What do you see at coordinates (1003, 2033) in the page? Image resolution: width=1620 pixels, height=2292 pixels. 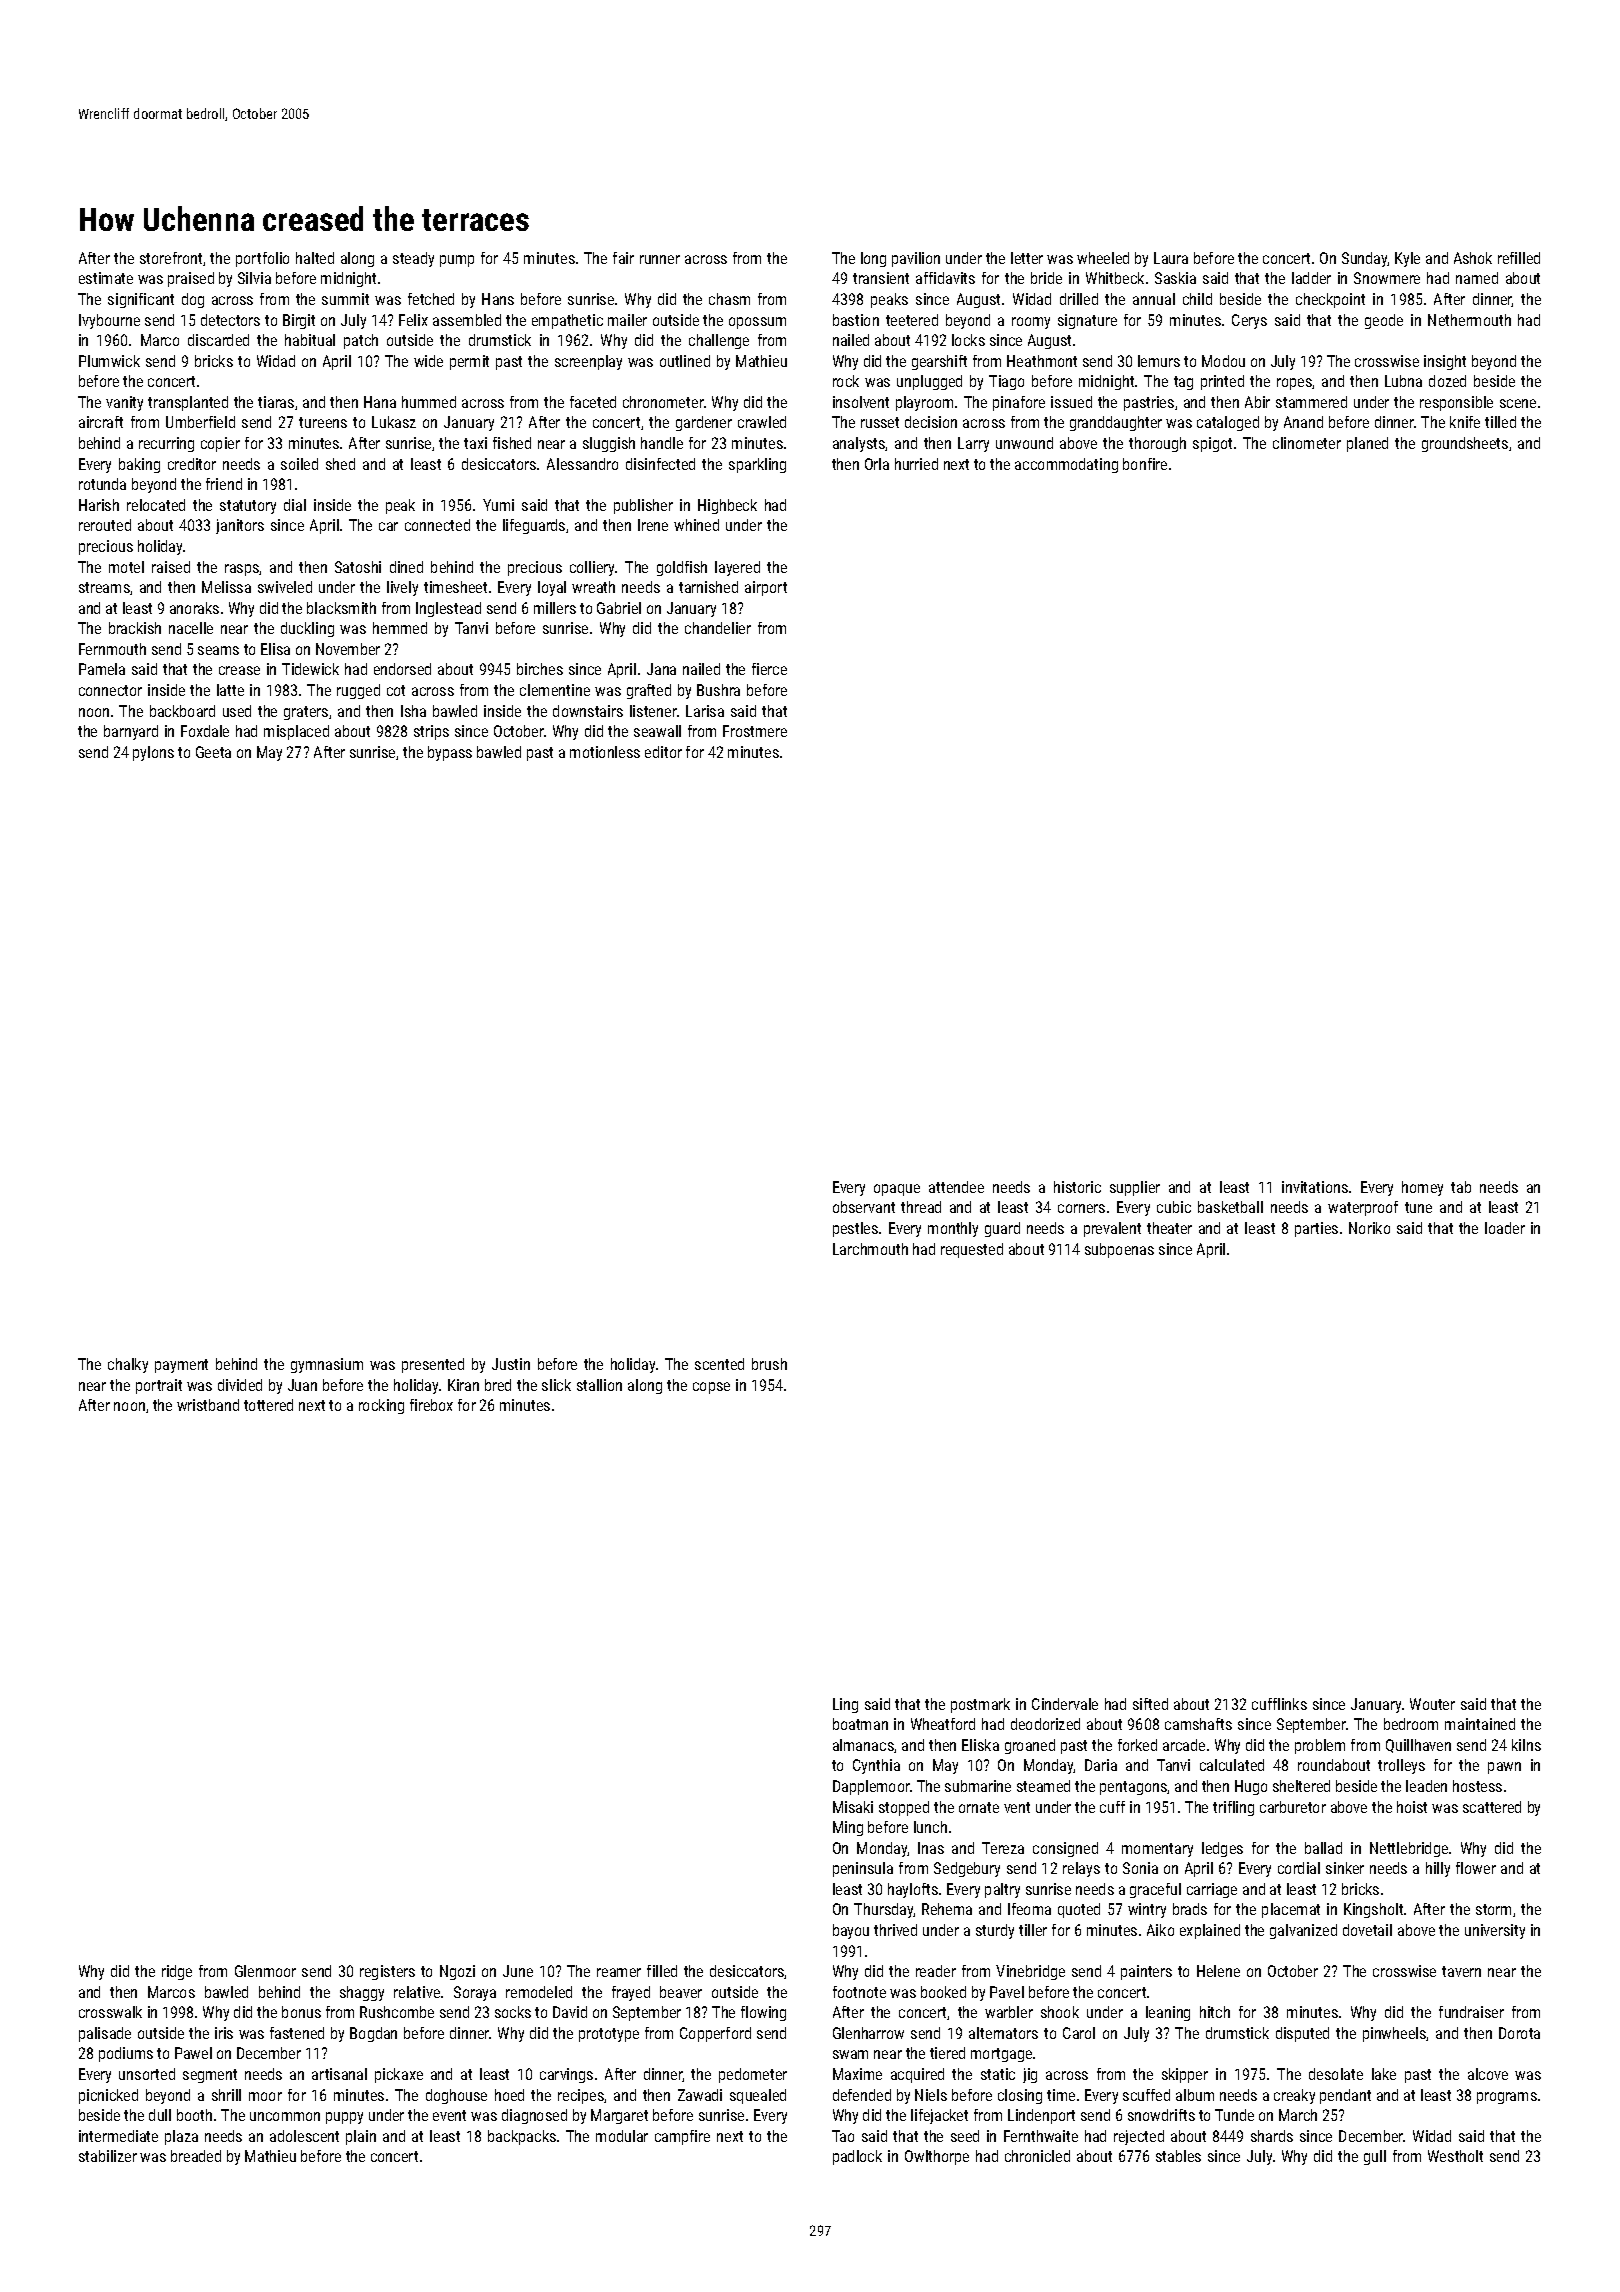 I see `alternators` at bounding box center [1003, 2033].
